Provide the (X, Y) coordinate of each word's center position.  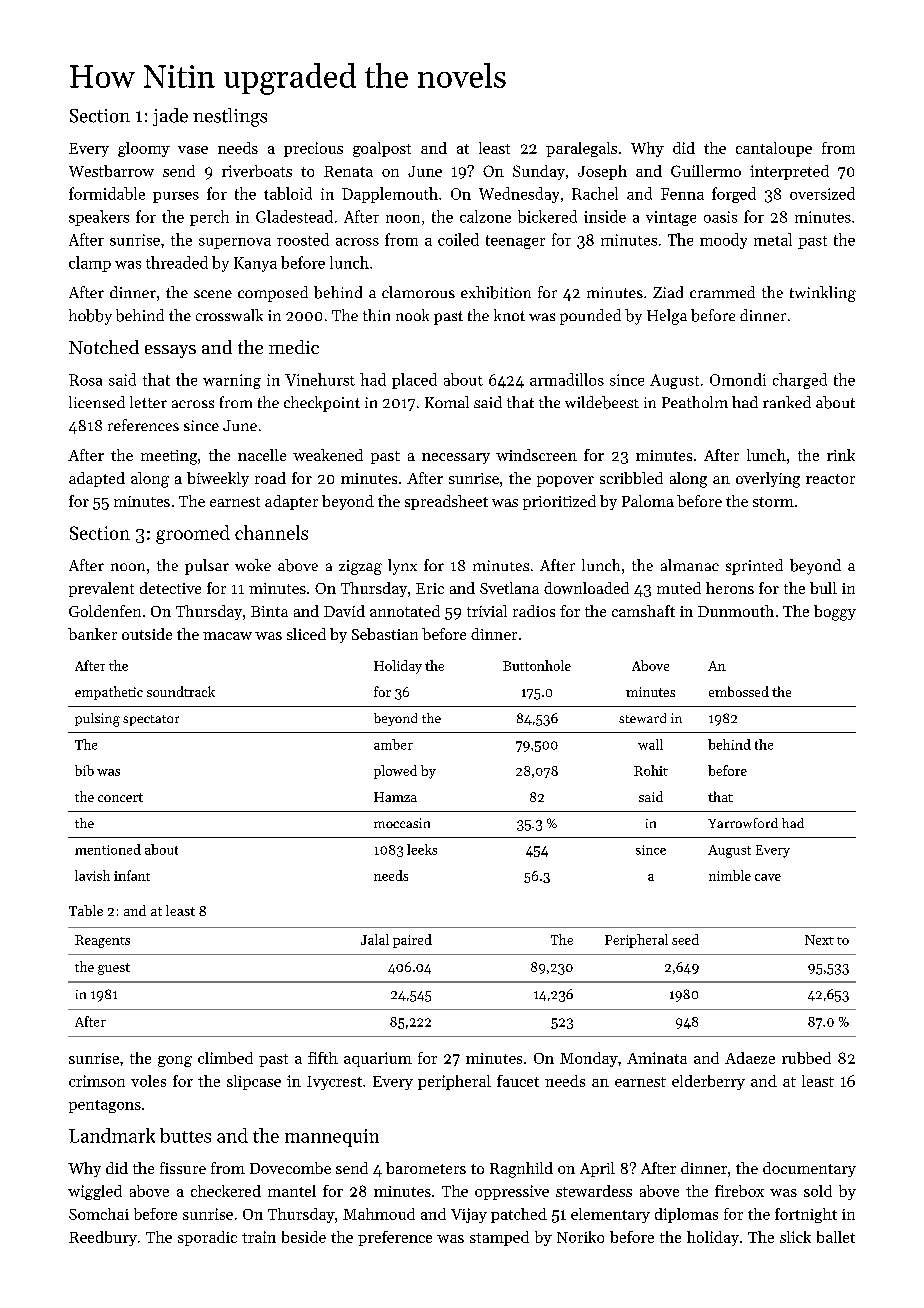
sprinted (754, 567)
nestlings (230, 117)
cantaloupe (774, 149)
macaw (227, 636)
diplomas (686, 1215)
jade (170, 117)
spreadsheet (446, 502)
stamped (499, 1238)
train (259, 1237)
